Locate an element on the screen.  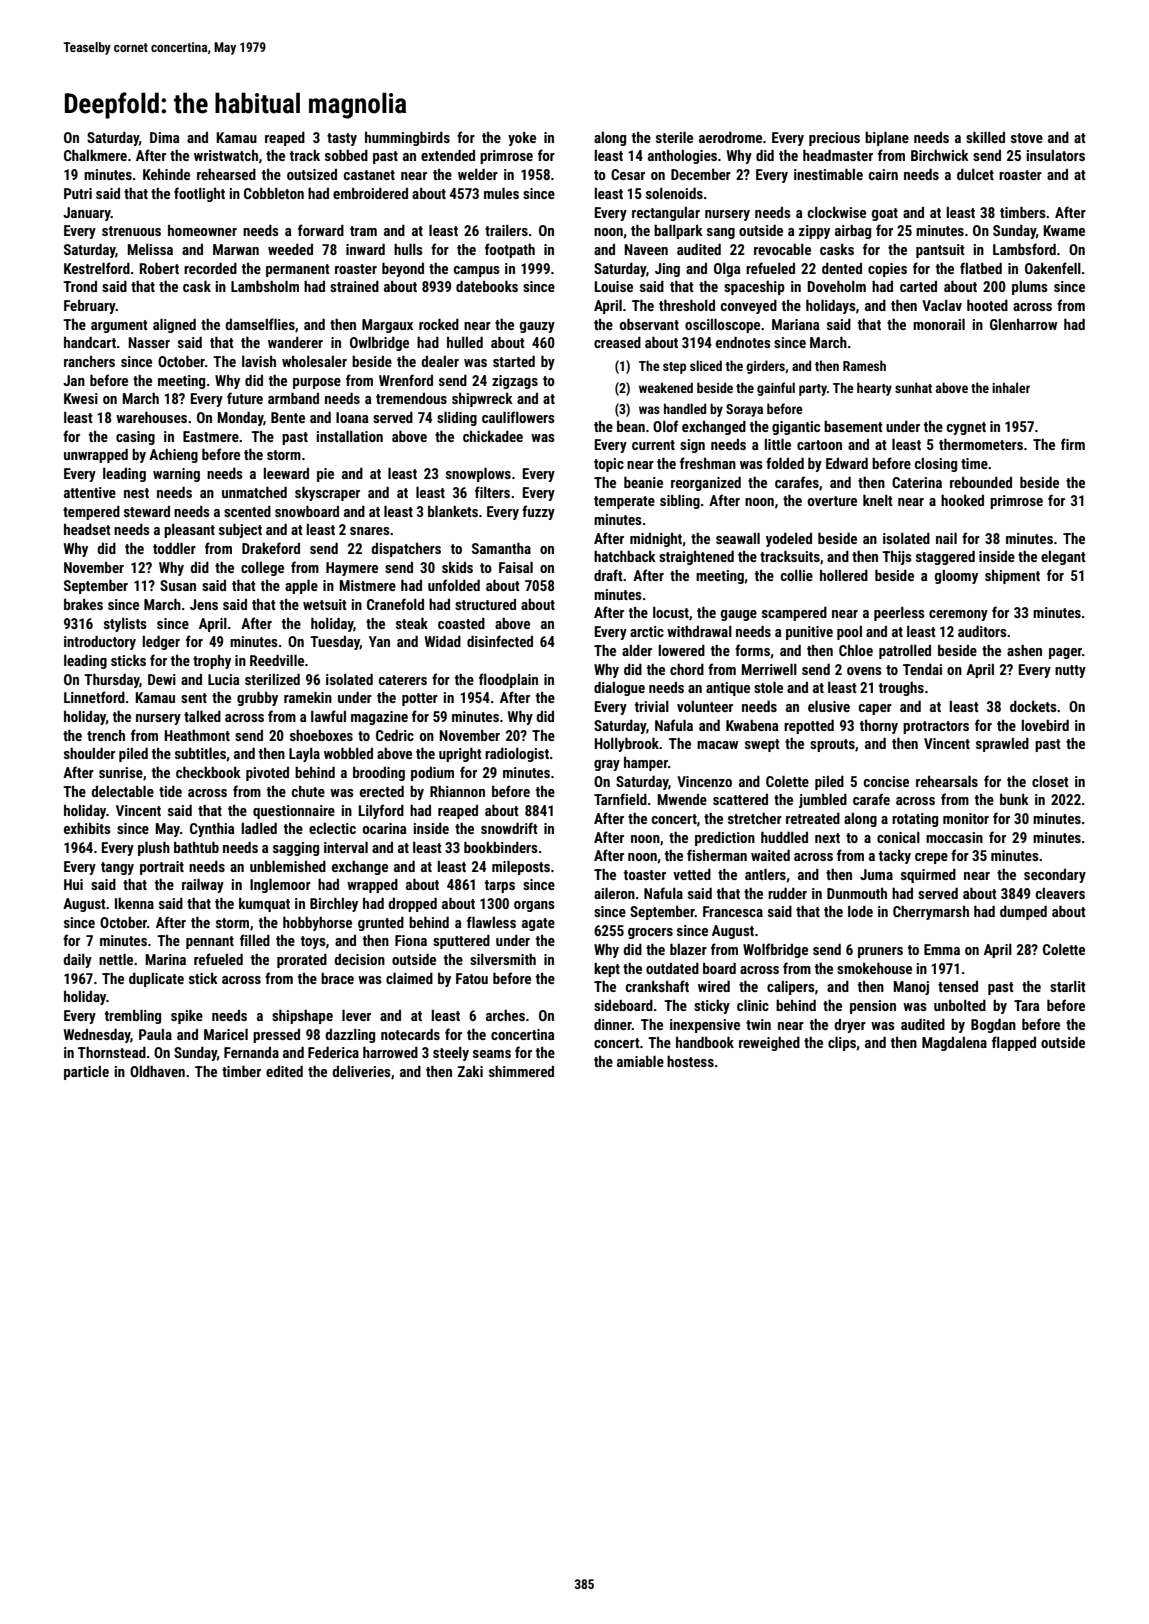
edited is located at coordinates (284, 1071).
